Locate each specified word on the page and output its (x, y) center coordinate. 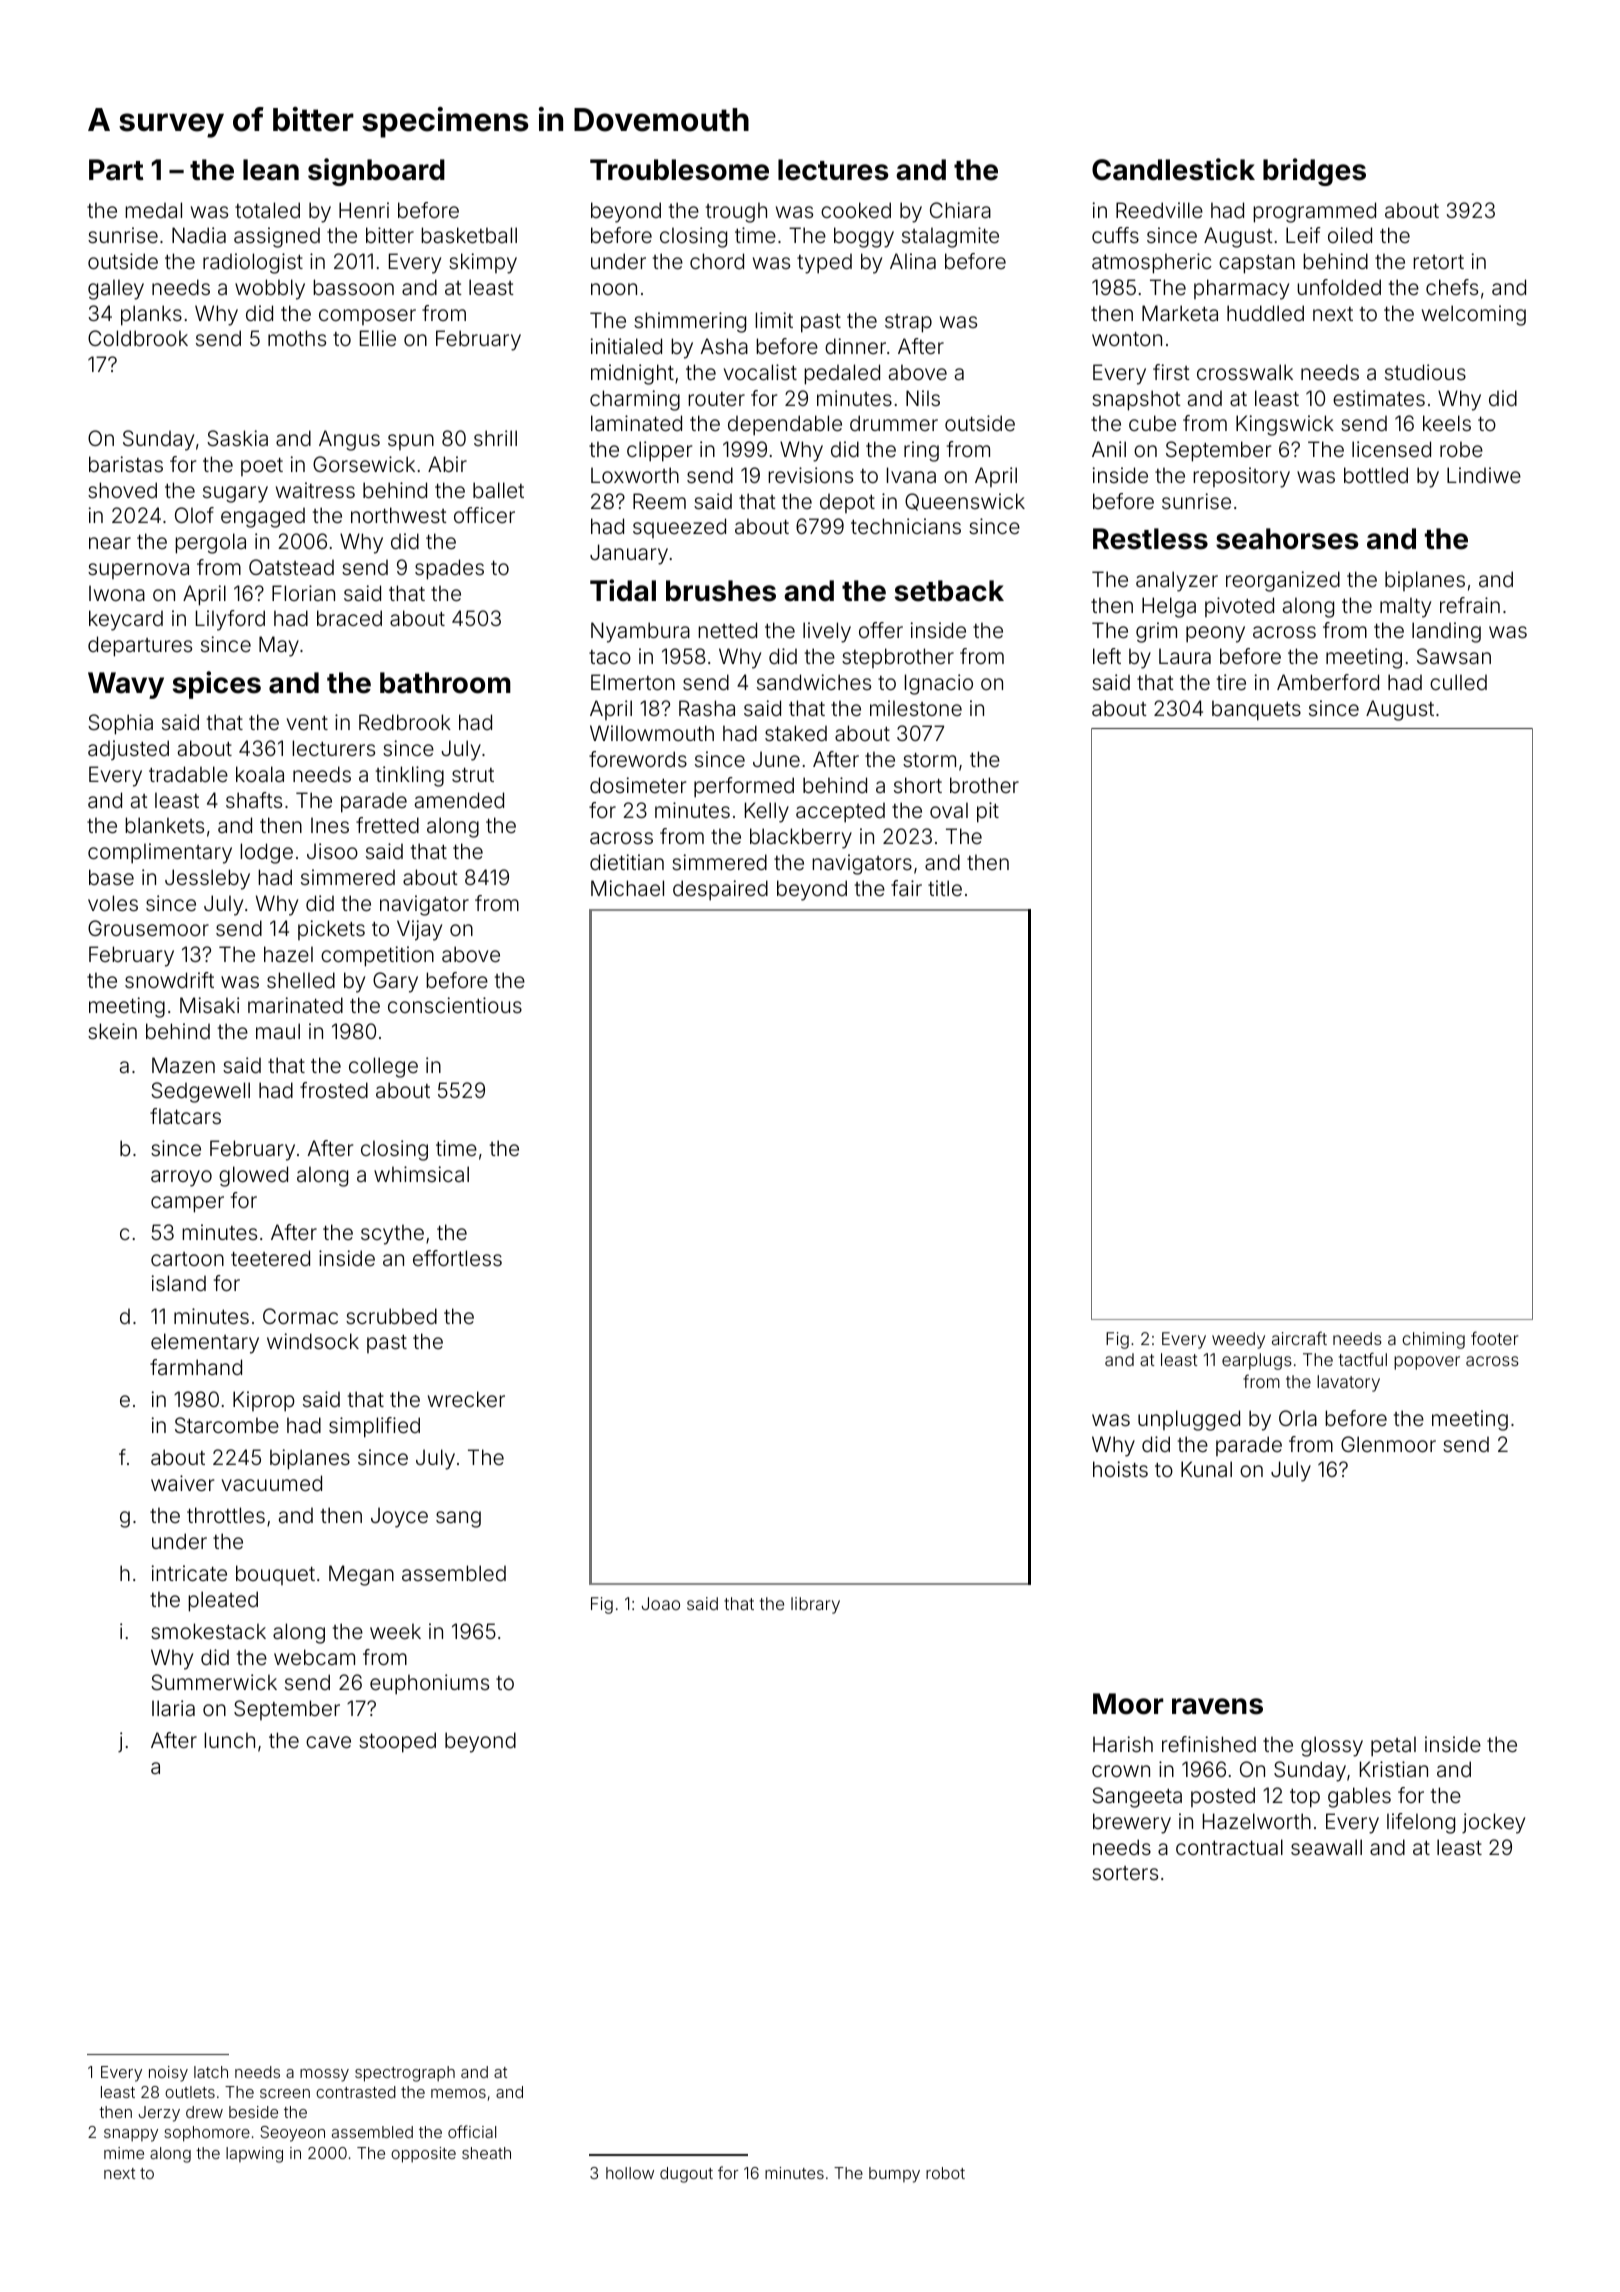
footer (1494, 1338)
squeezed (679, 528)
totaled (267, 210)
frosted (334, 1090)
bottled (1376, 475)
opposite (423, 2155)
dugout (686, 2175)
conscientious (455, 1005)
